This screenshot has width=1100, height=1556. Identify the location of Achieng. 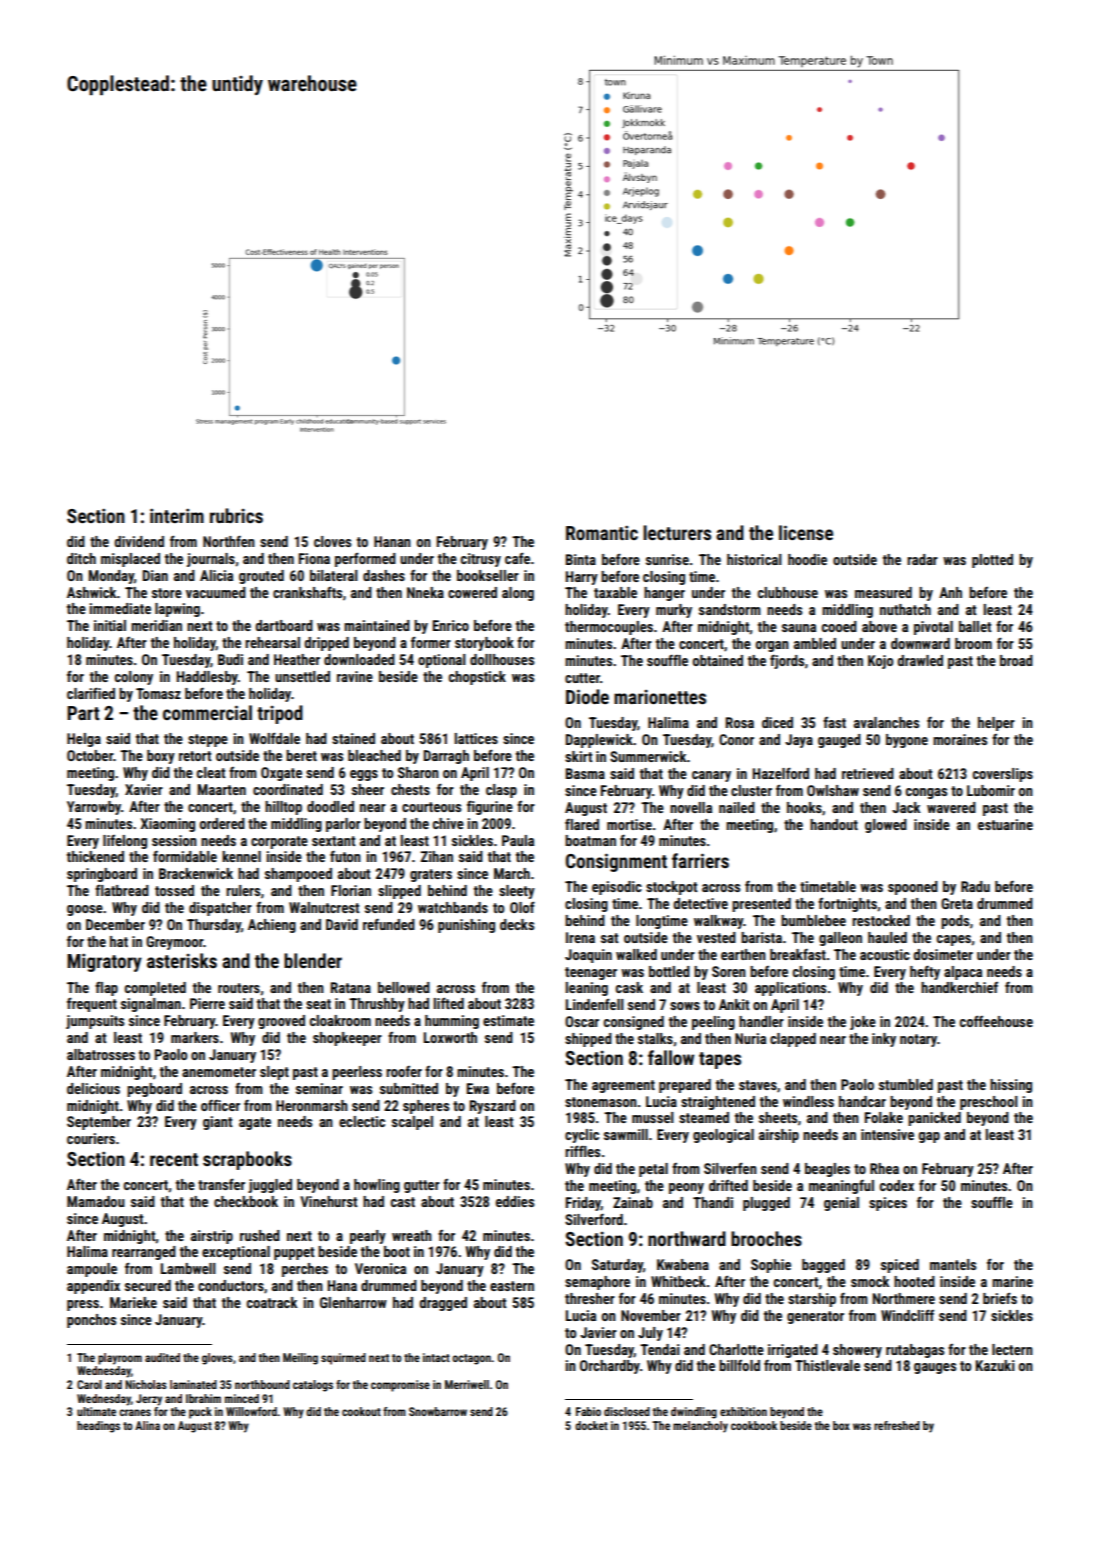
(272, 926).
